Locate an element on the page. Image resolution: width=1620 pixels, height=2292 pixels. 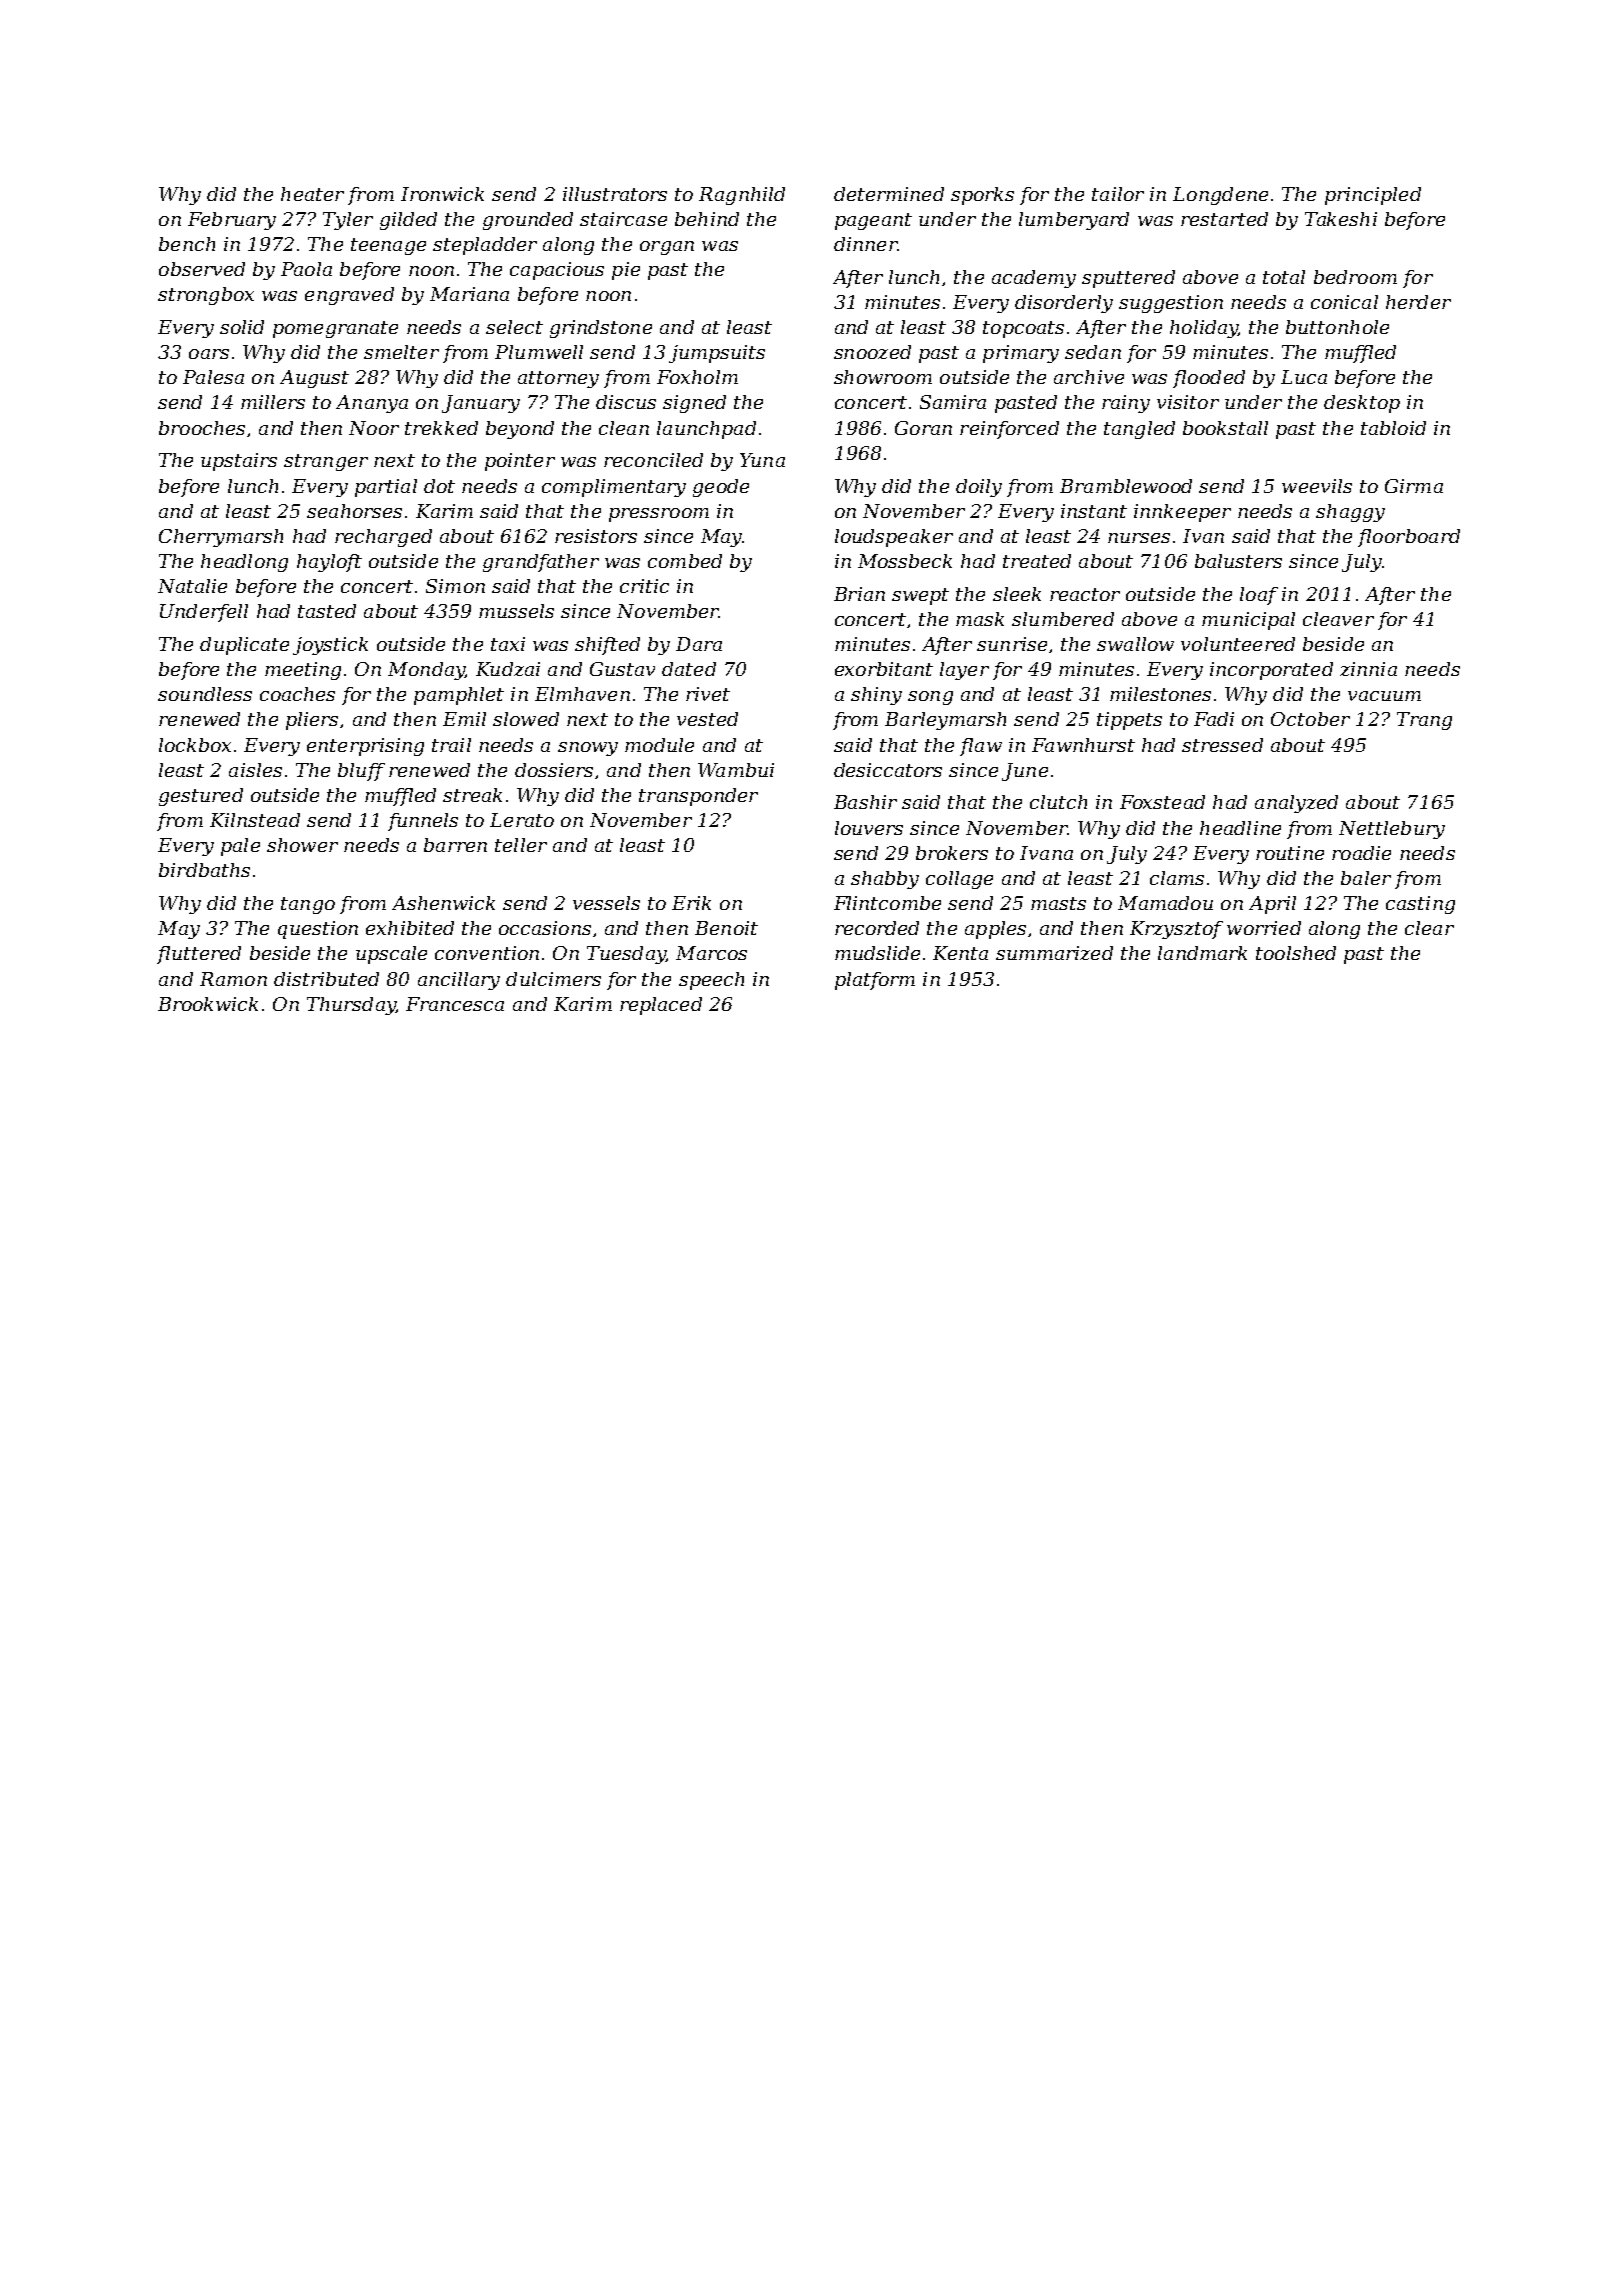
platform is located at coordinates (875, 981).
